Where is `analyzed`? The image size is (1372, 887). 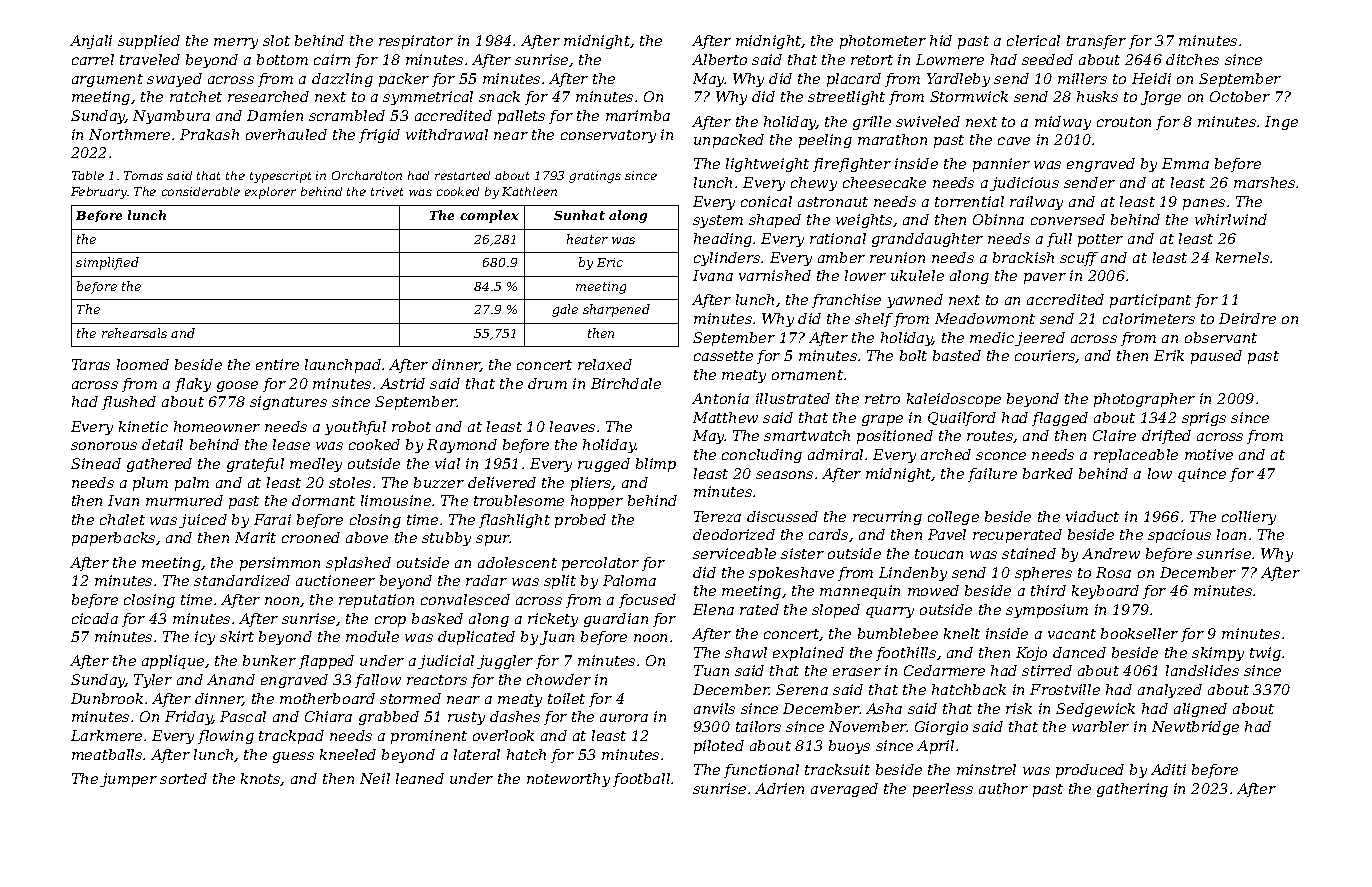 analyzed is located at coordinates (1170, 691).
